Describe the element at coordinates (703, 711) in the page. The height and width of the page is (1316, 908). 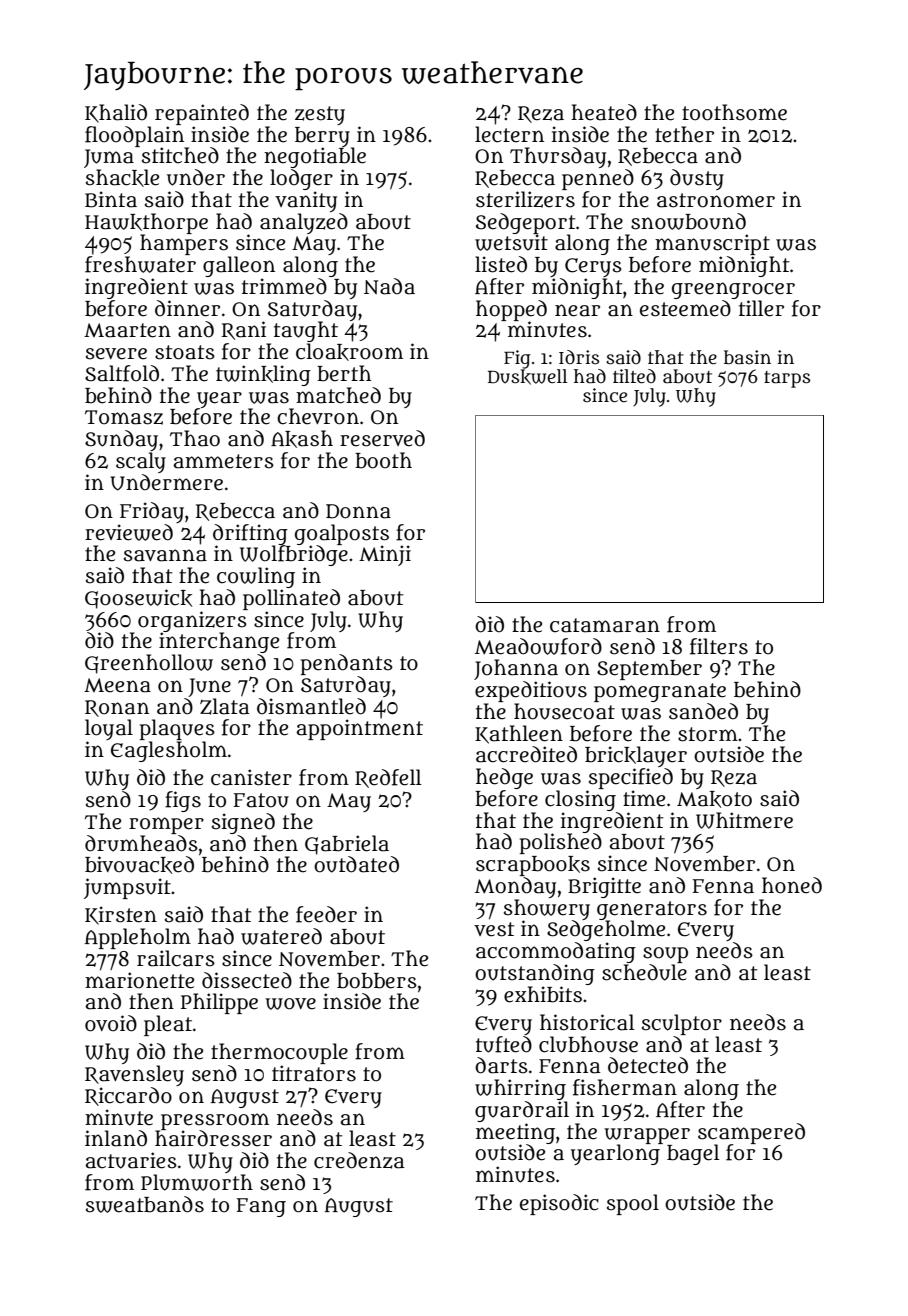
I see `sanded` at that location.
